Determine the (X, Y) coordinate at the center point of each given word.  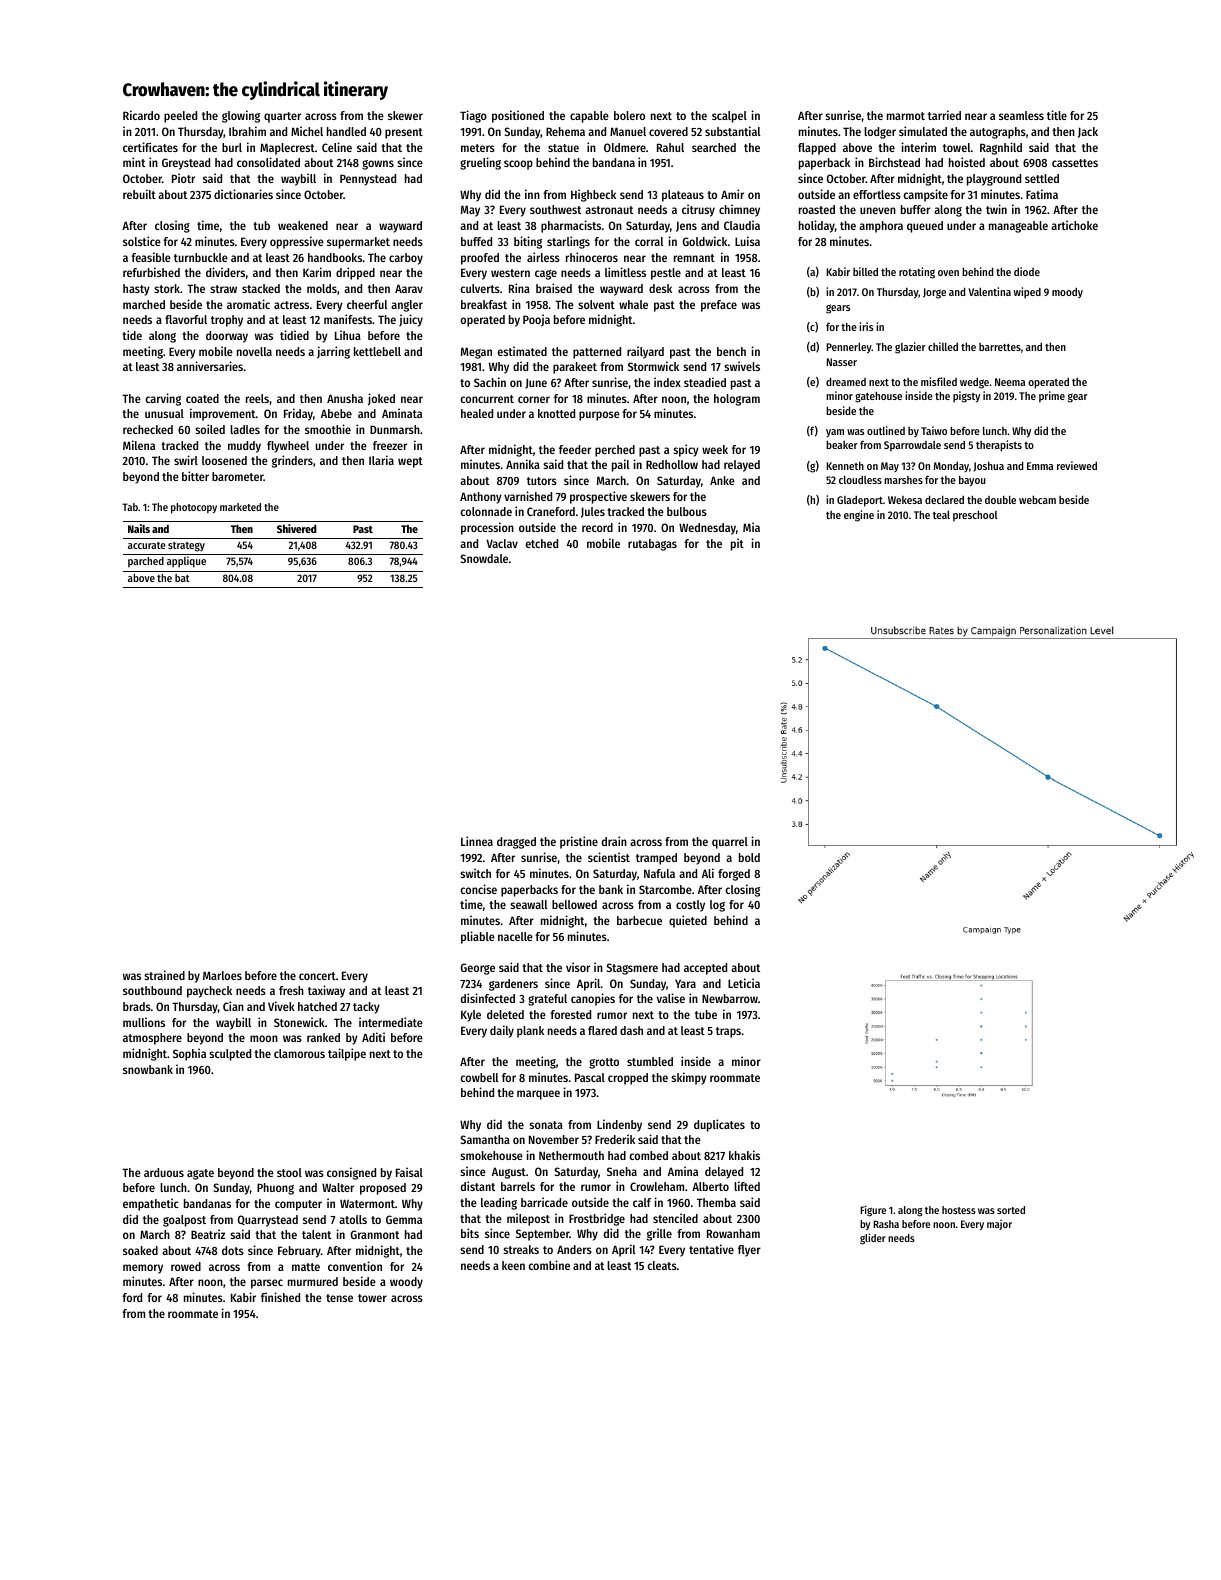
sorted (1011, 1210)
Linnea (477, 841)
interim (918, 147)
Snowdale (484, 558)
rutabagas (652, 545)
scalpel (729, 117)
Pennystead (368, 180)
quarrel (730, 843)
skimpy (689, 1078)
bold (749, 857)
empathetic (151, 1204)
